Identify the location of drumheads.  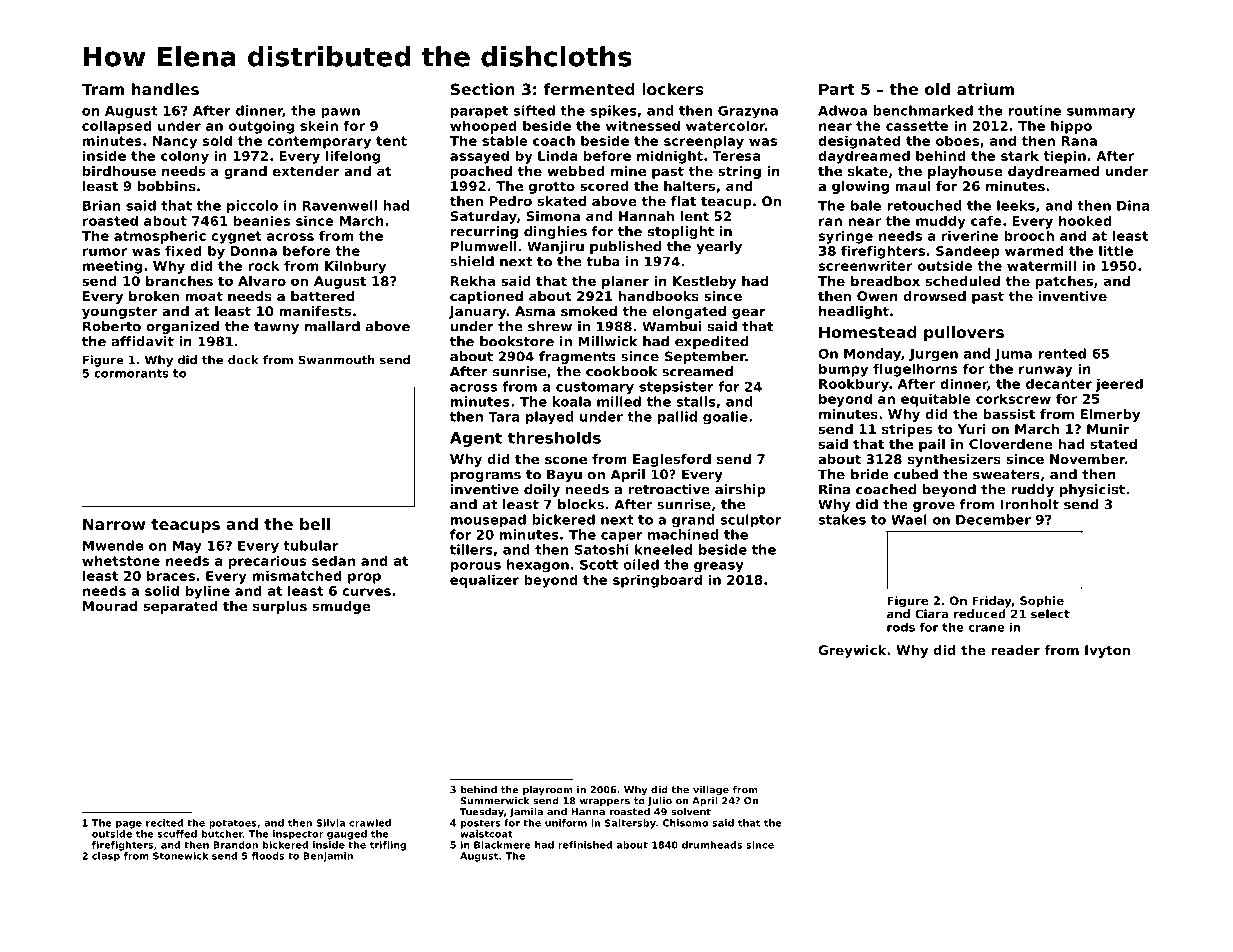
(712, 845).
